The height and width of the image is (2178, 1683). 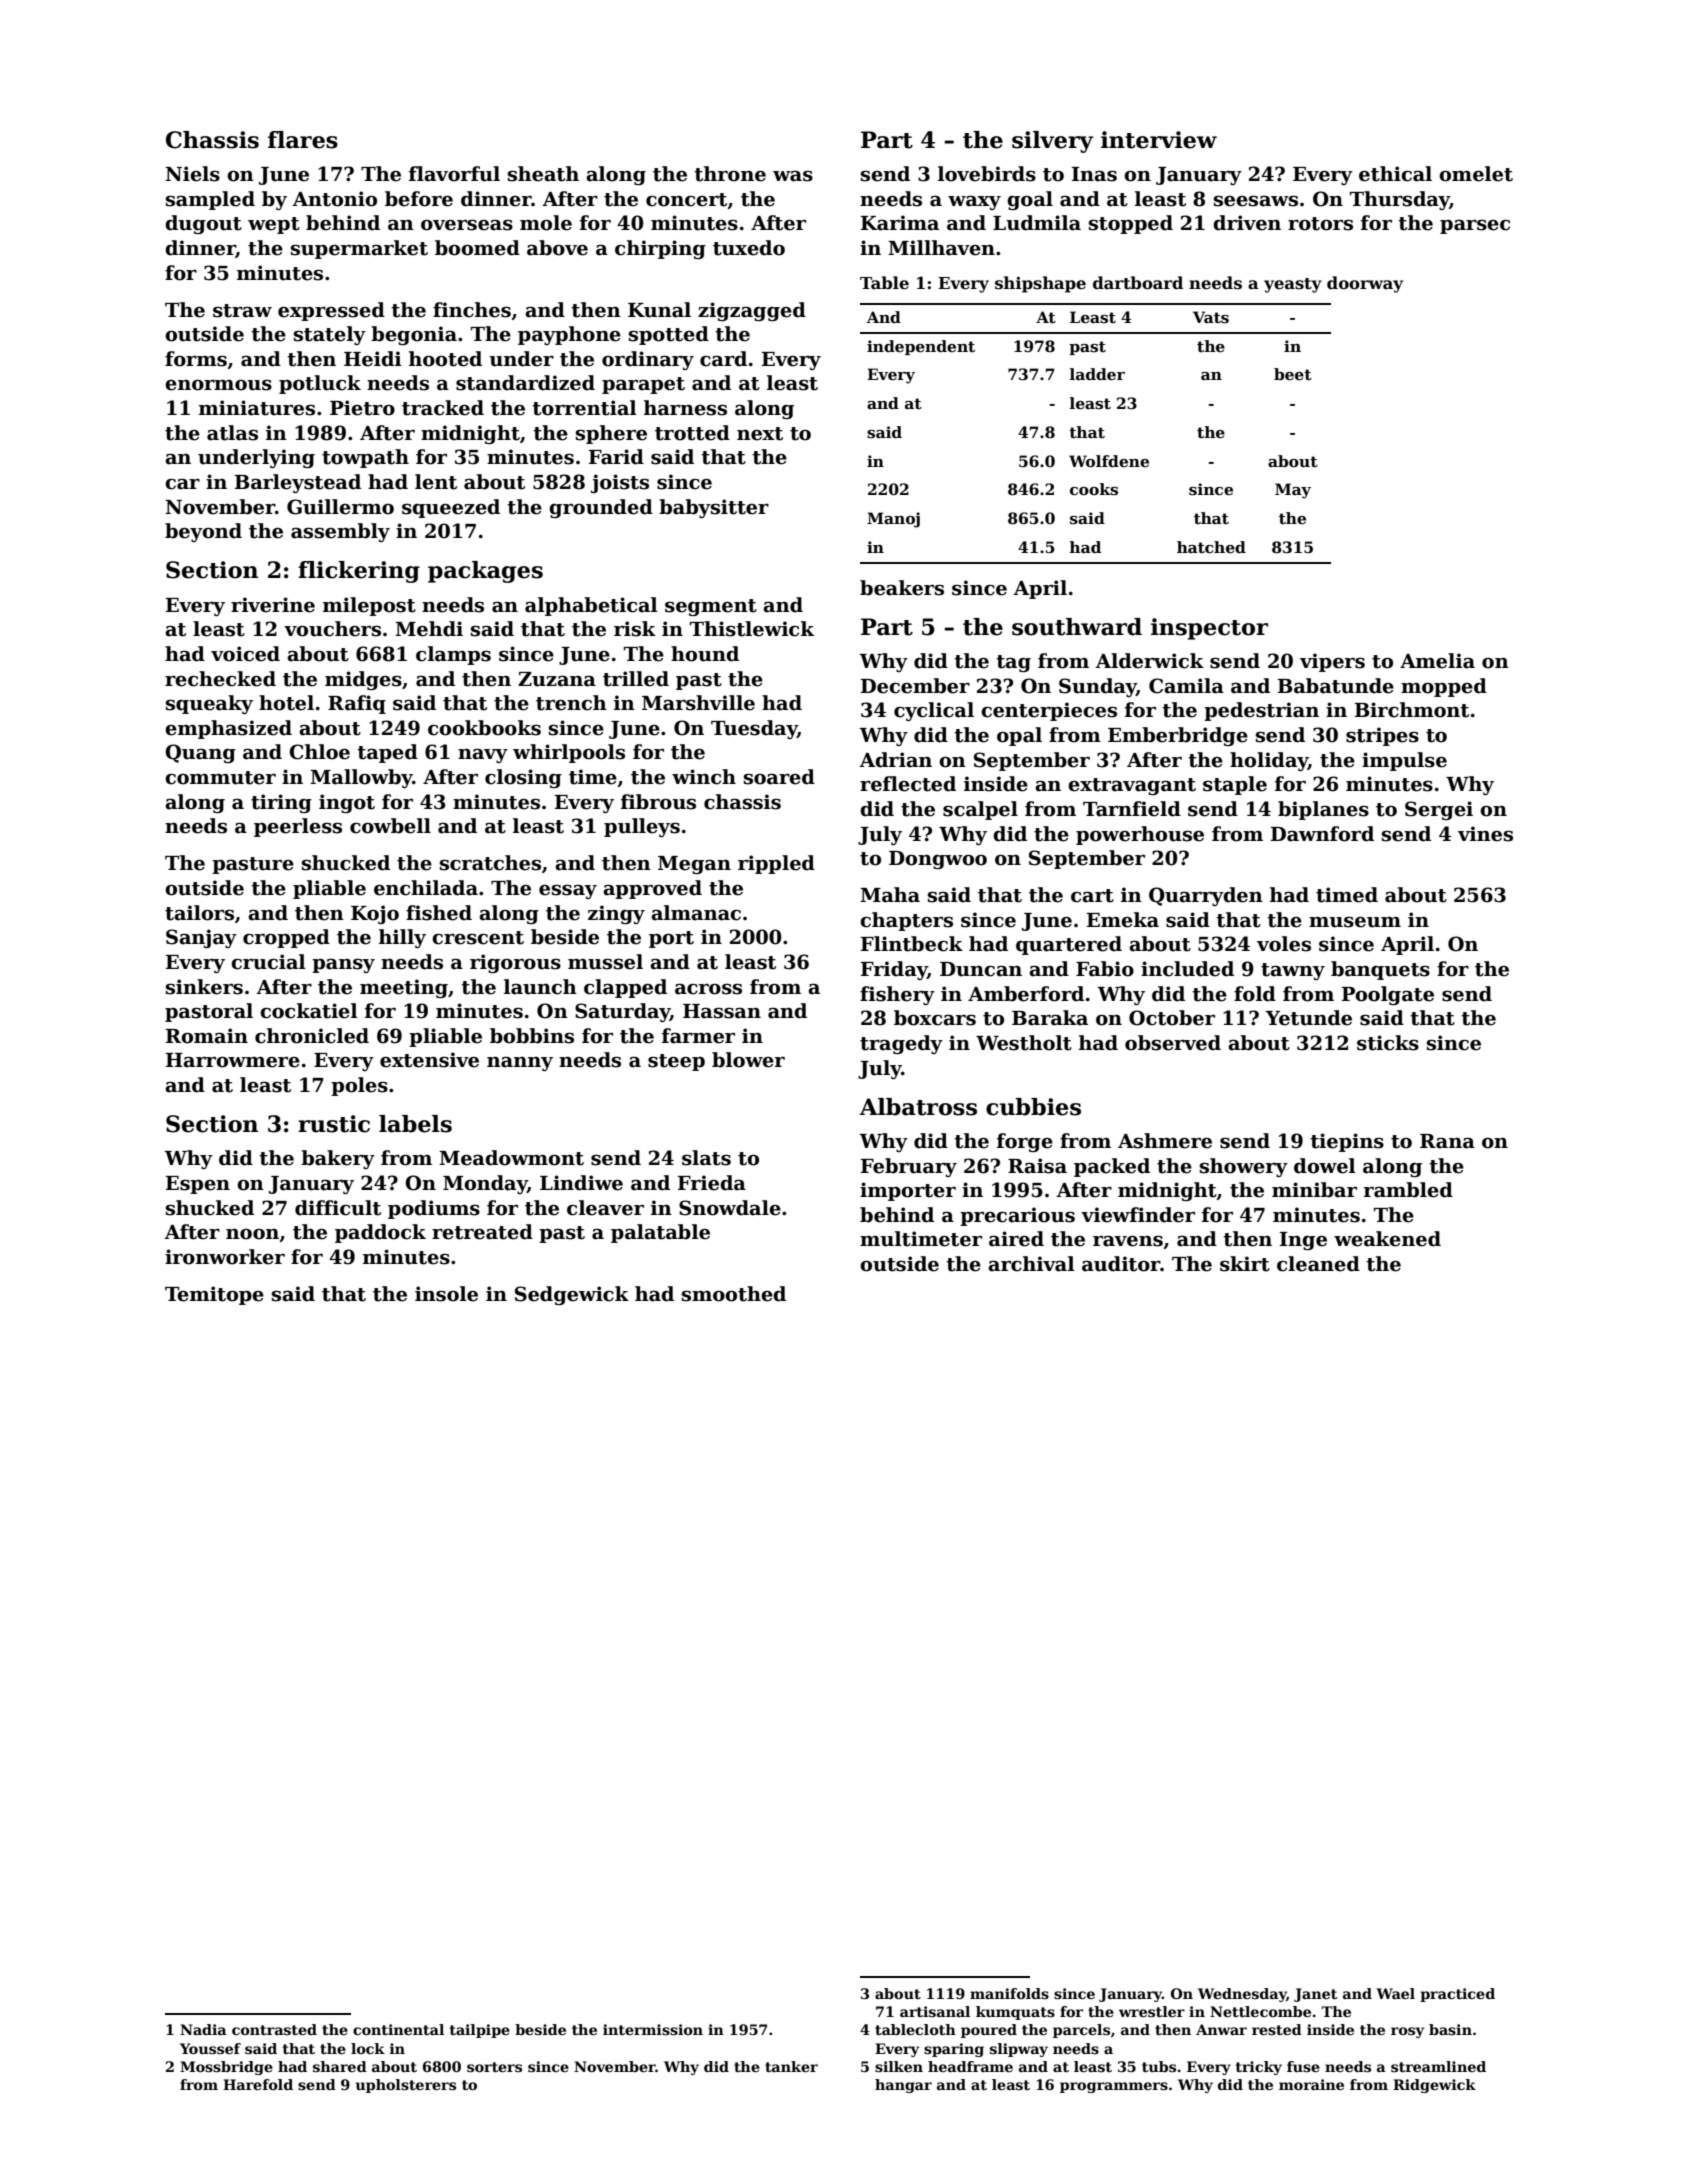 What do you see at coordinates (198, 1185) in the image?
I see `Espen` at bounding box center [198, 1185].
